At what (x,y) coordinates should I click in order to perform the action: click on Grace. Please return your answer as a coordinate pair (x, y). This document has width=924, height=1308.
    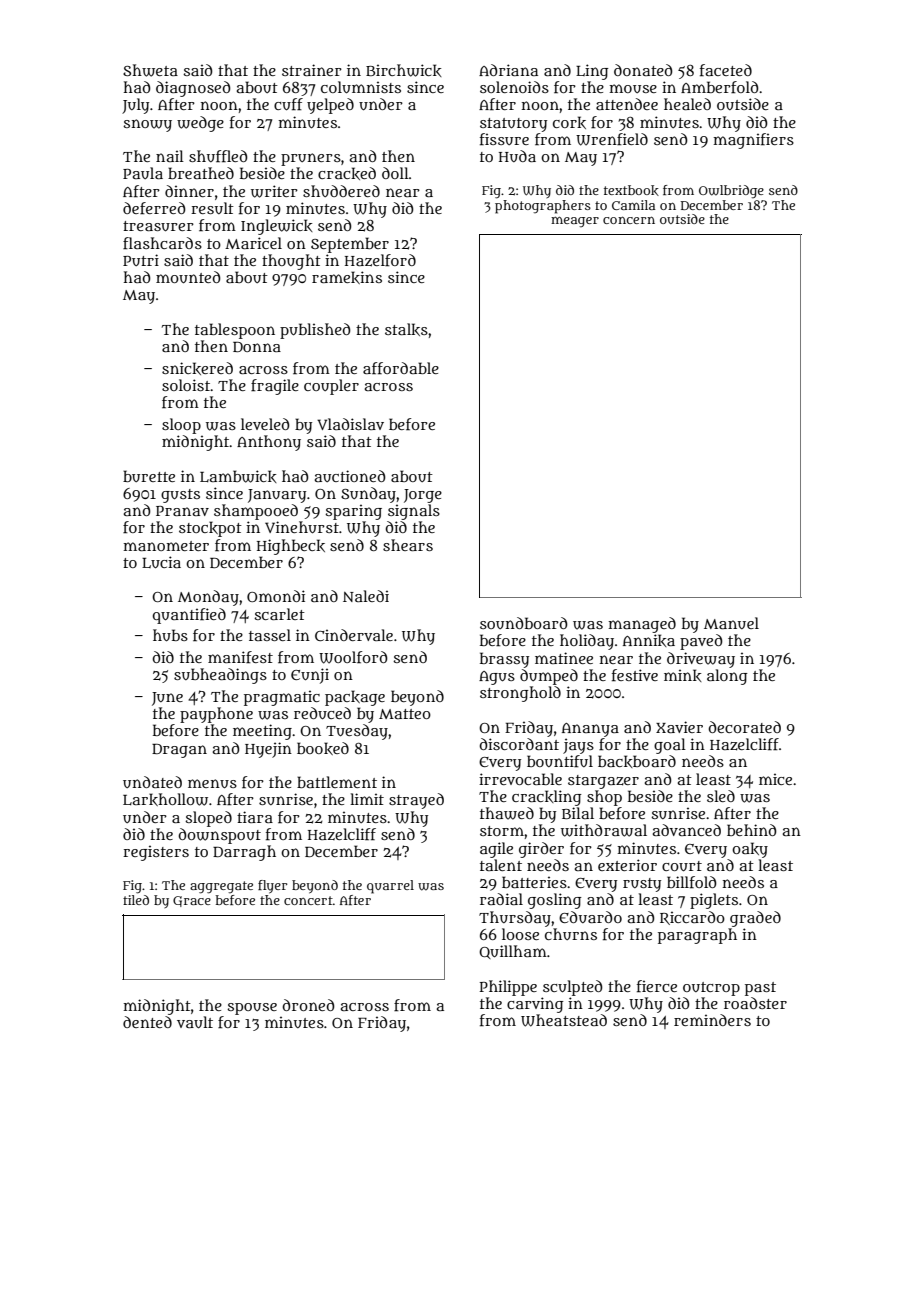
    Looking at the image, I should click on (192, 901).
